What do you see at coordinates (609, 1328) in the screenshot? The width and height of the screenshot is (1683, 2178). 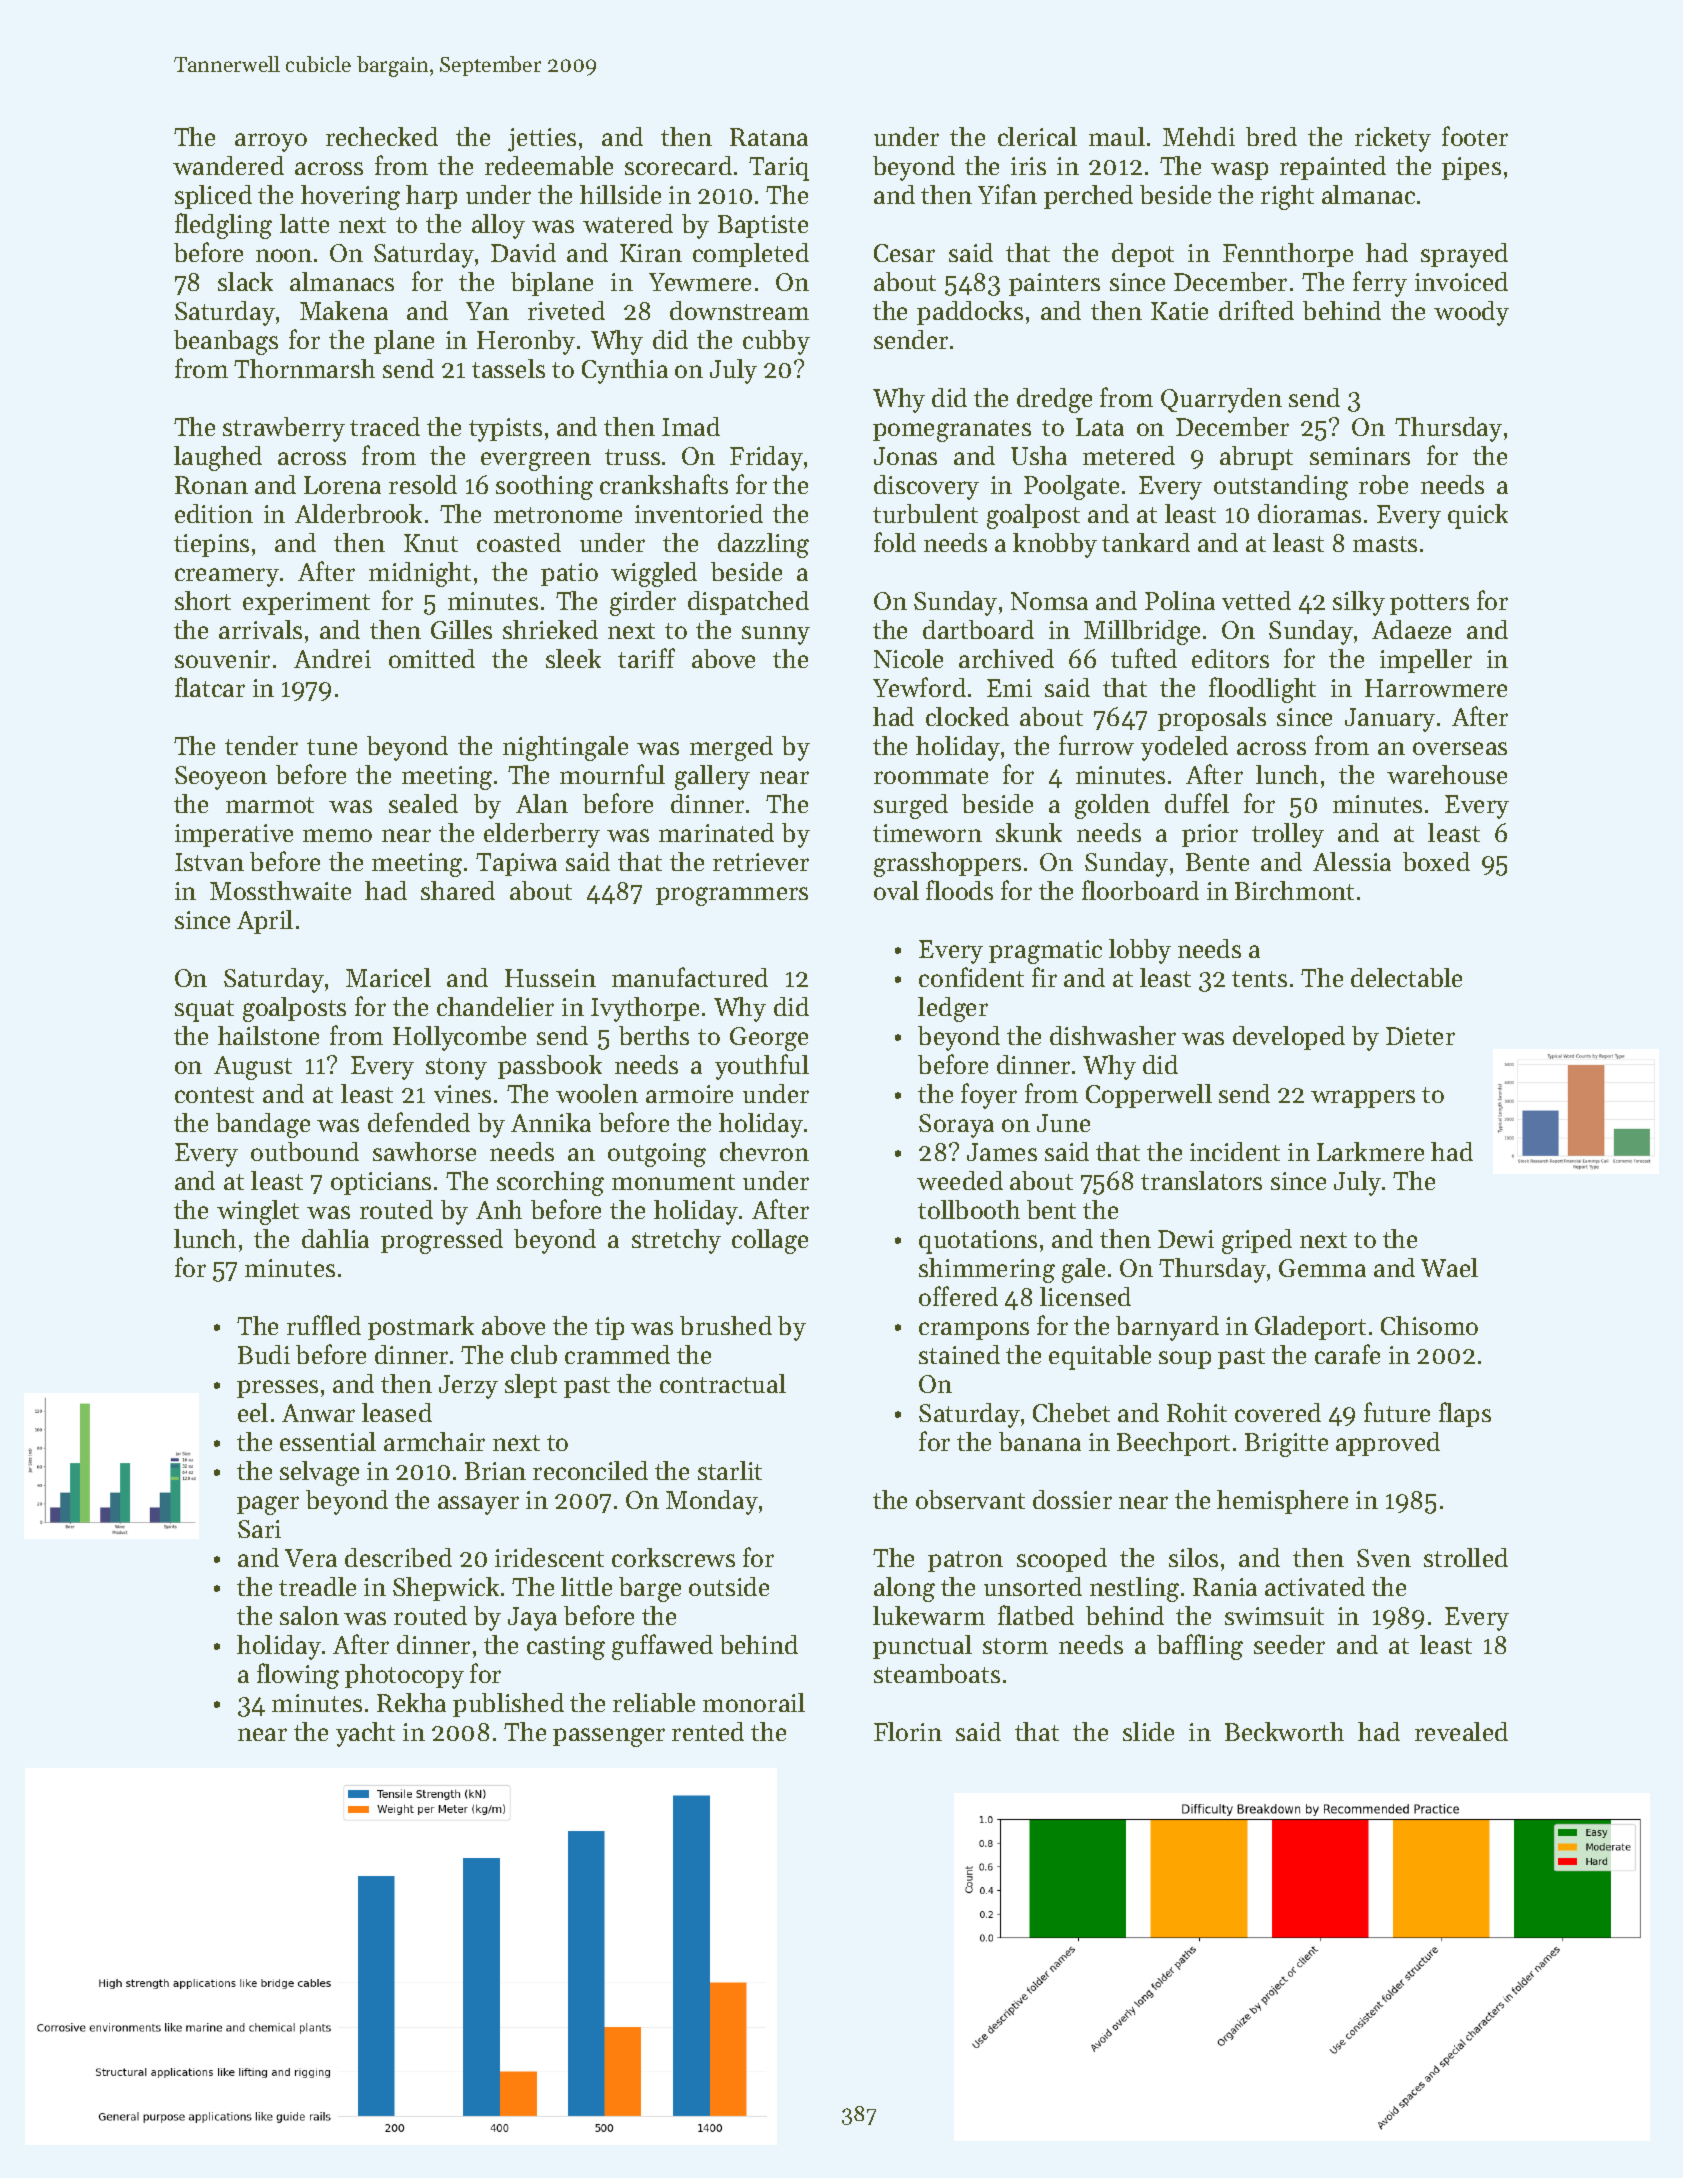 I see `tip` at bounding box center [609, 1328].
